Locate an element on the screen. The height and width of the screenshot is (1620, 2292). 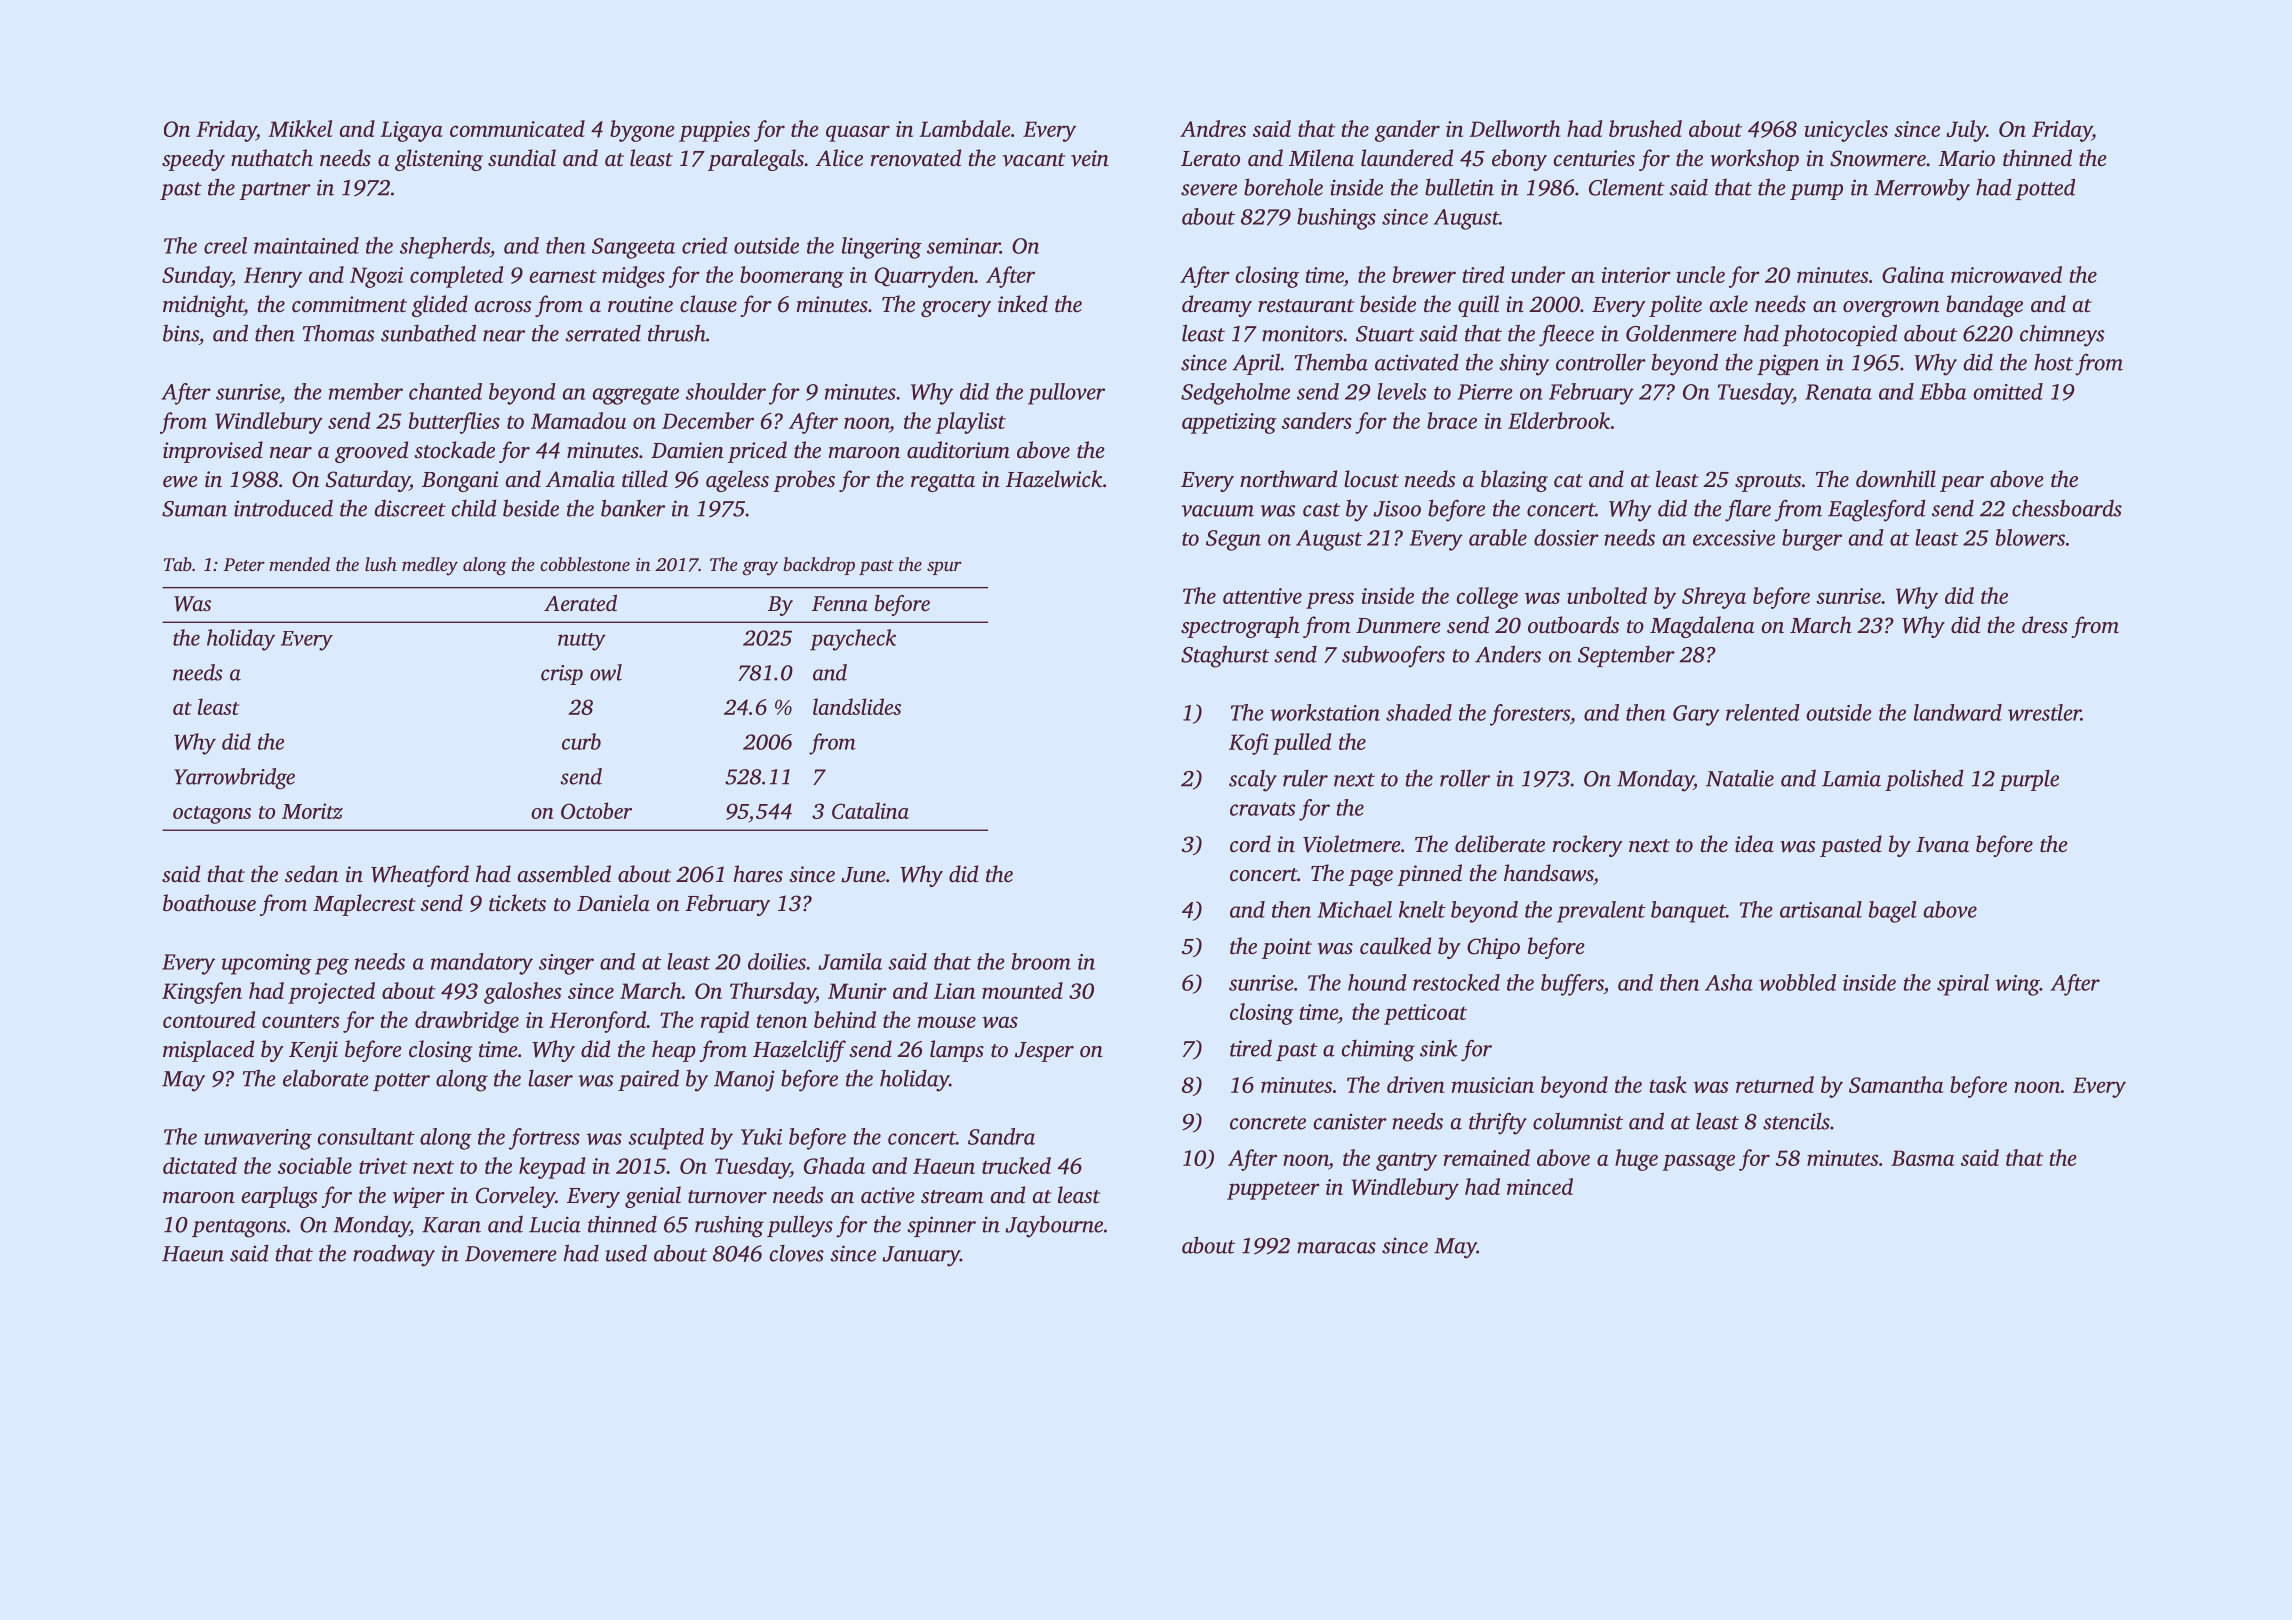
Ivana is located at coordinates (1942, 845).
